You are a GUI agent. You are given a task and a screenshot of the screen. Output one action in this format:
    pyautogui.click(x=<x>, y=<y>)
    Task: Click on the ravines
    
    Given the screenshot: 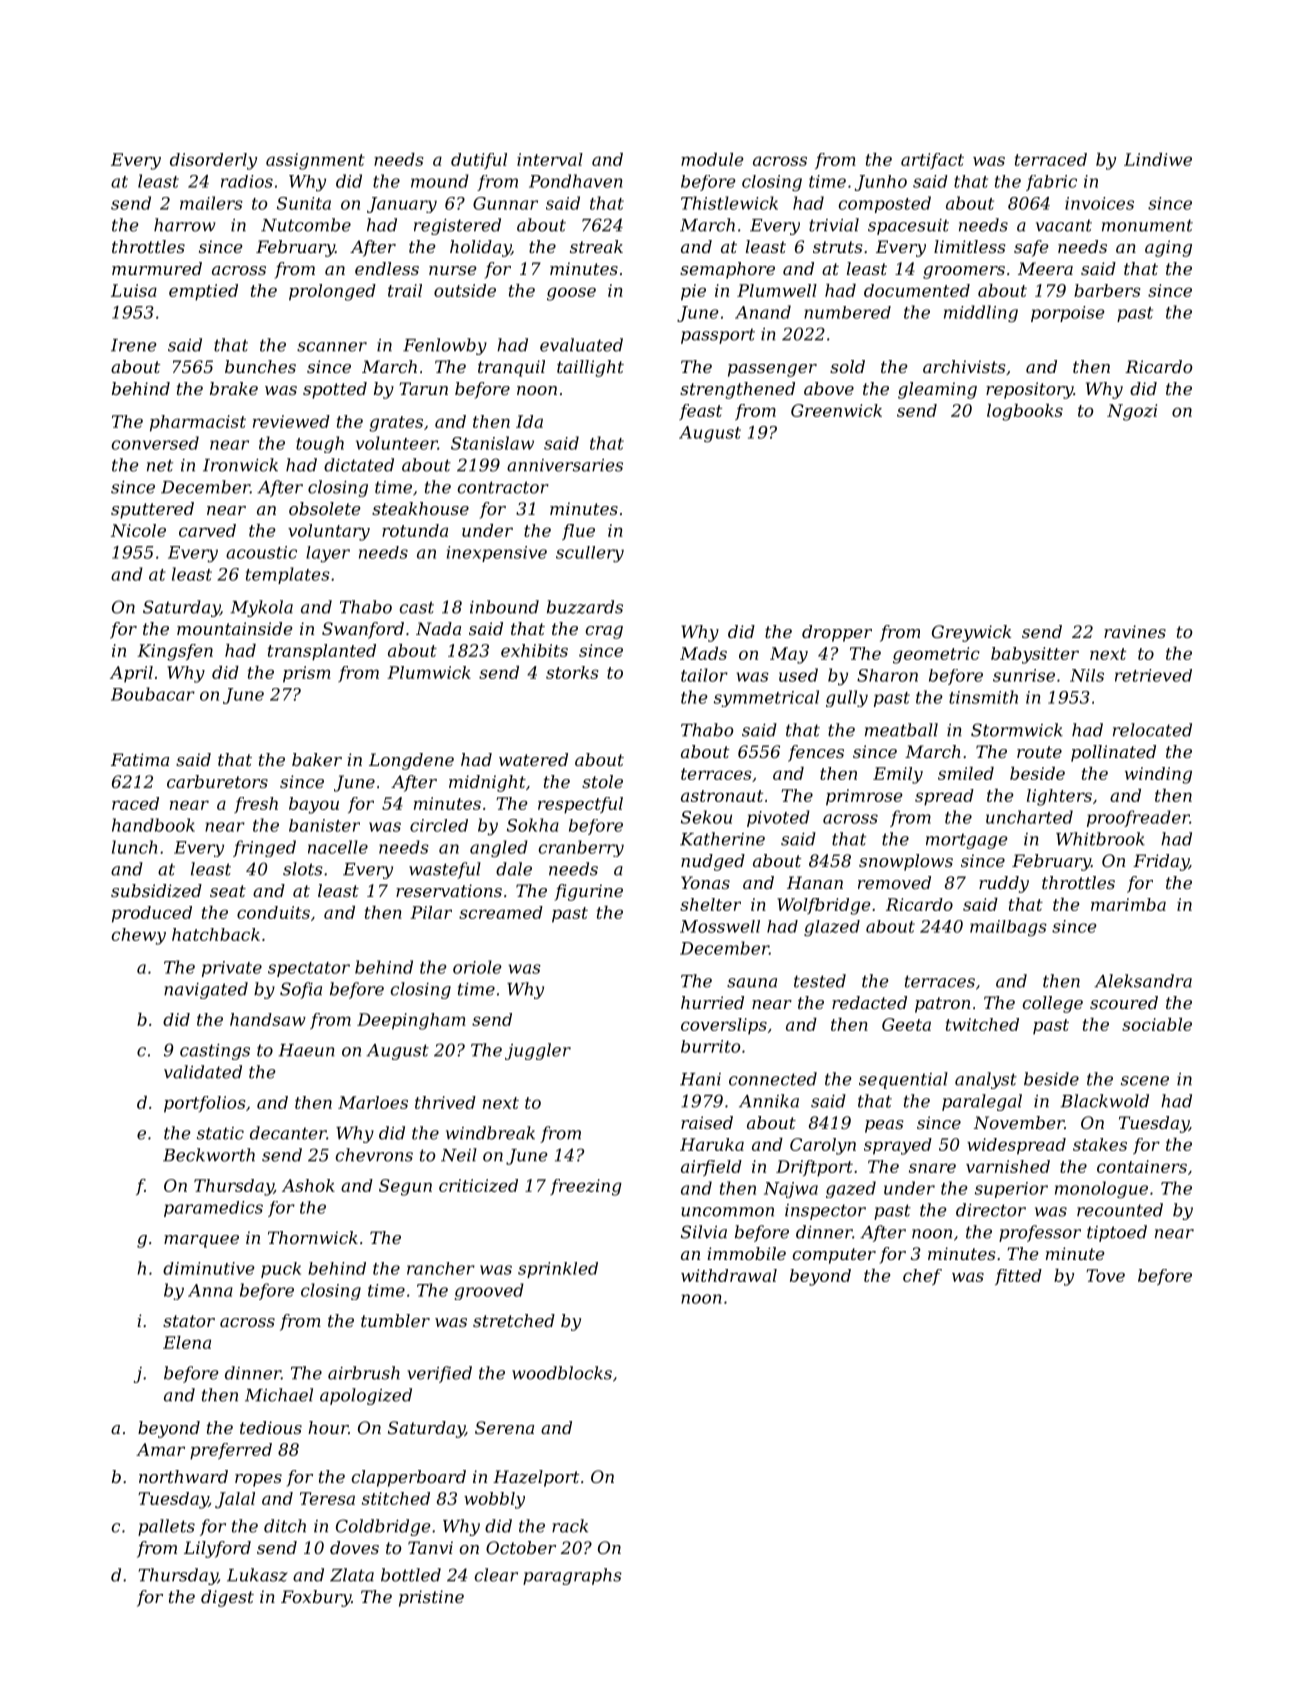 What is the action you would take?
    pyautogui.click(x=1135, y=631)
